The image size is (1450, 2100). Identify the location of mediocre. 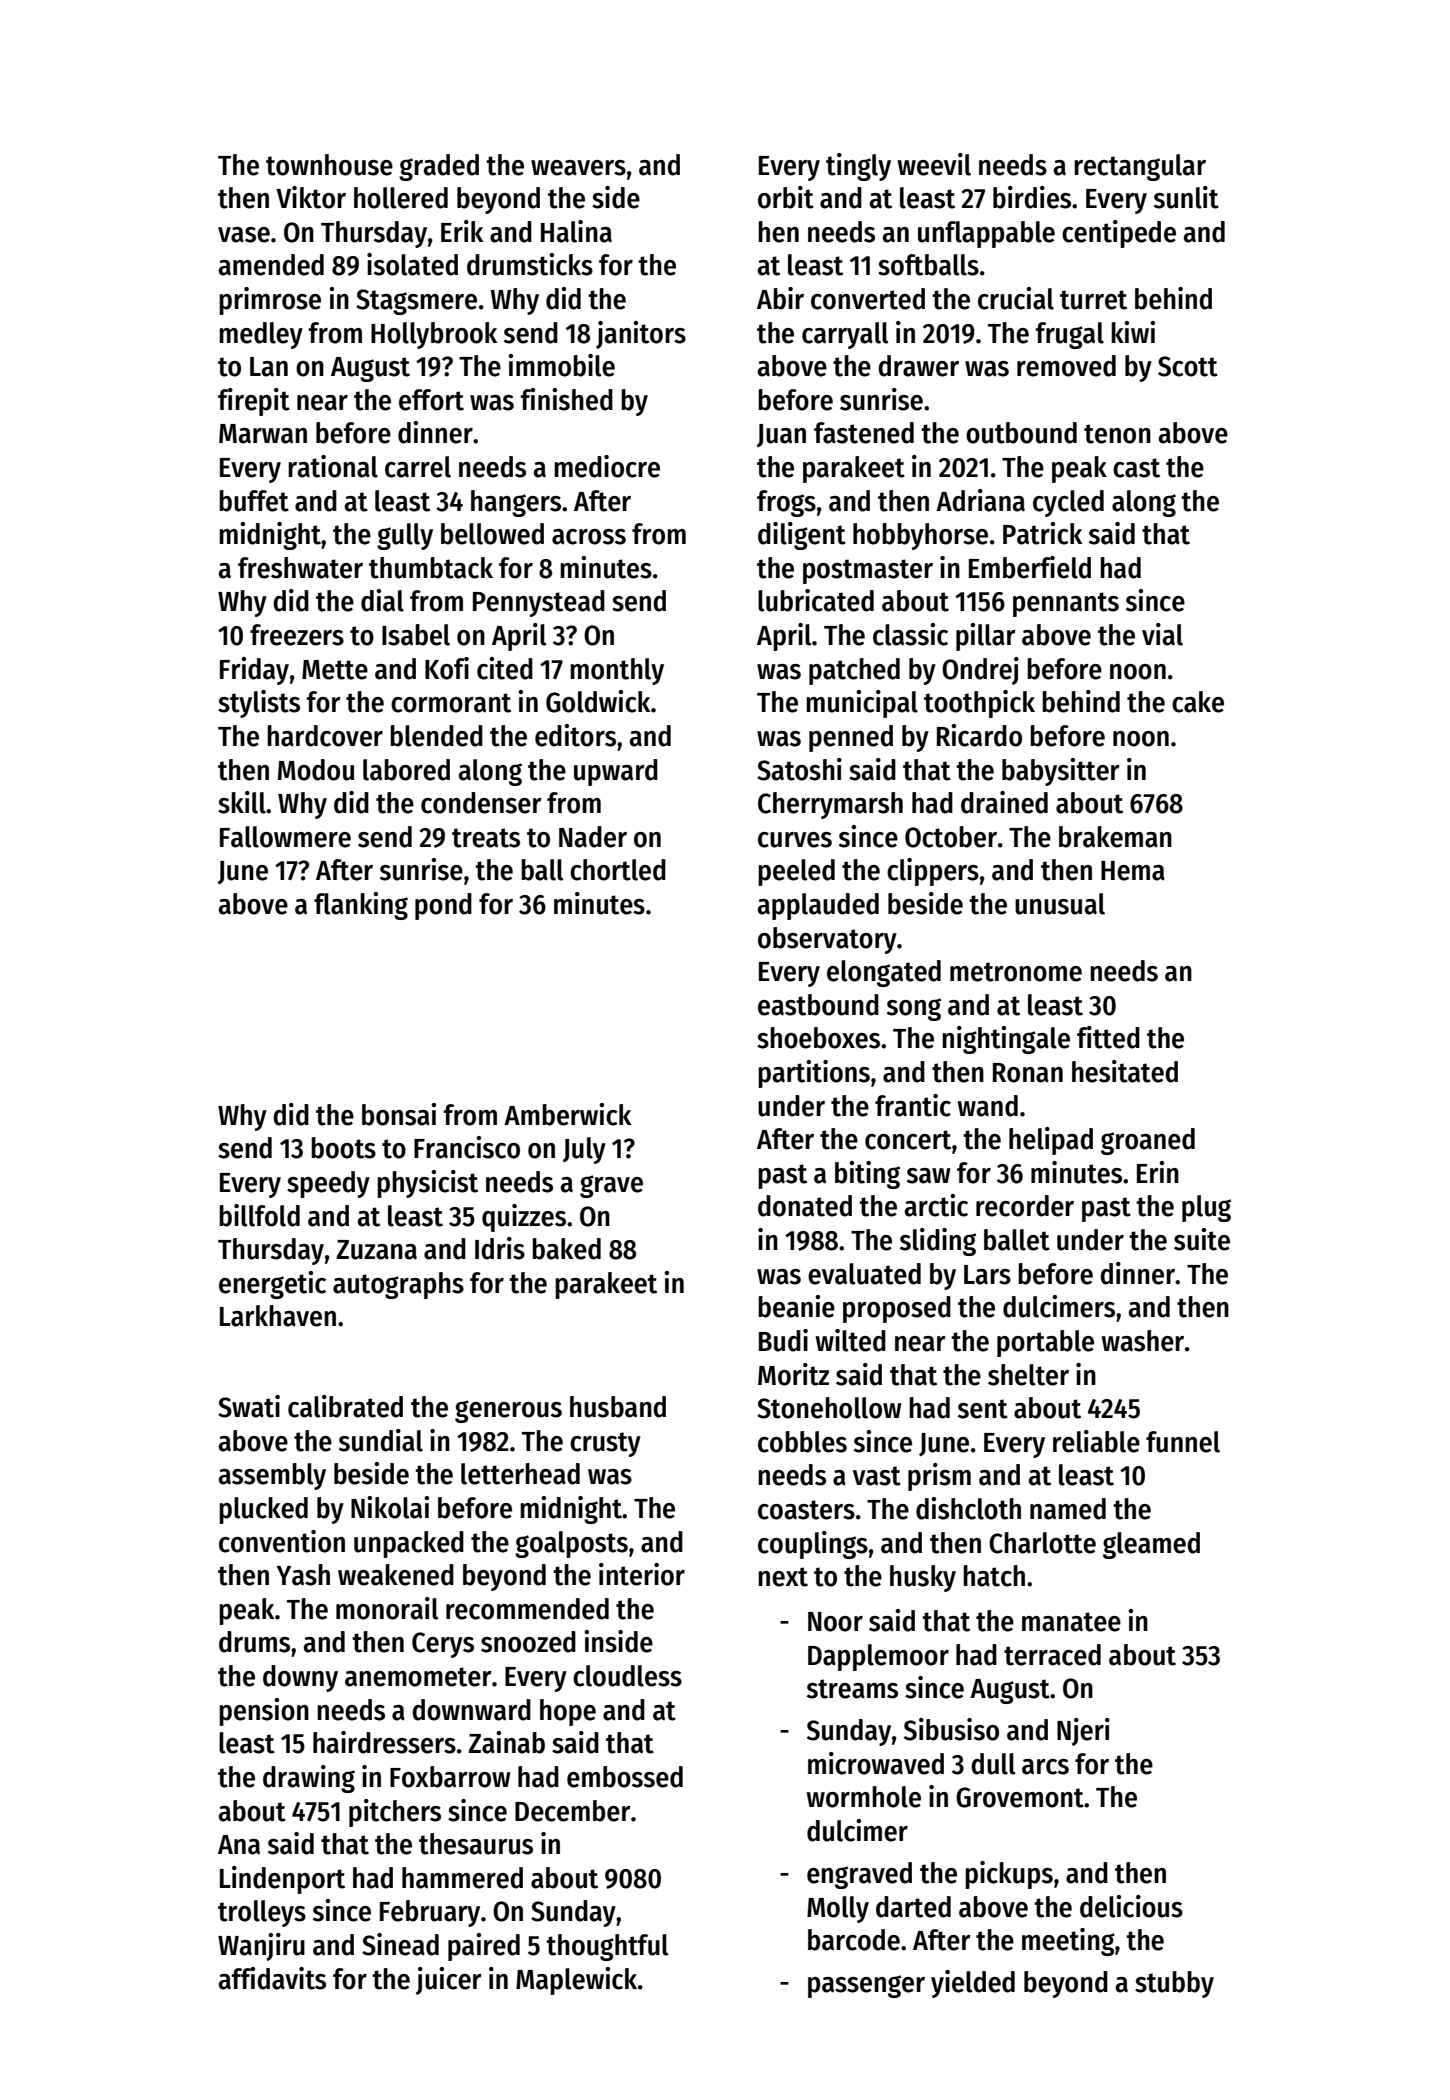
(607, 466).
